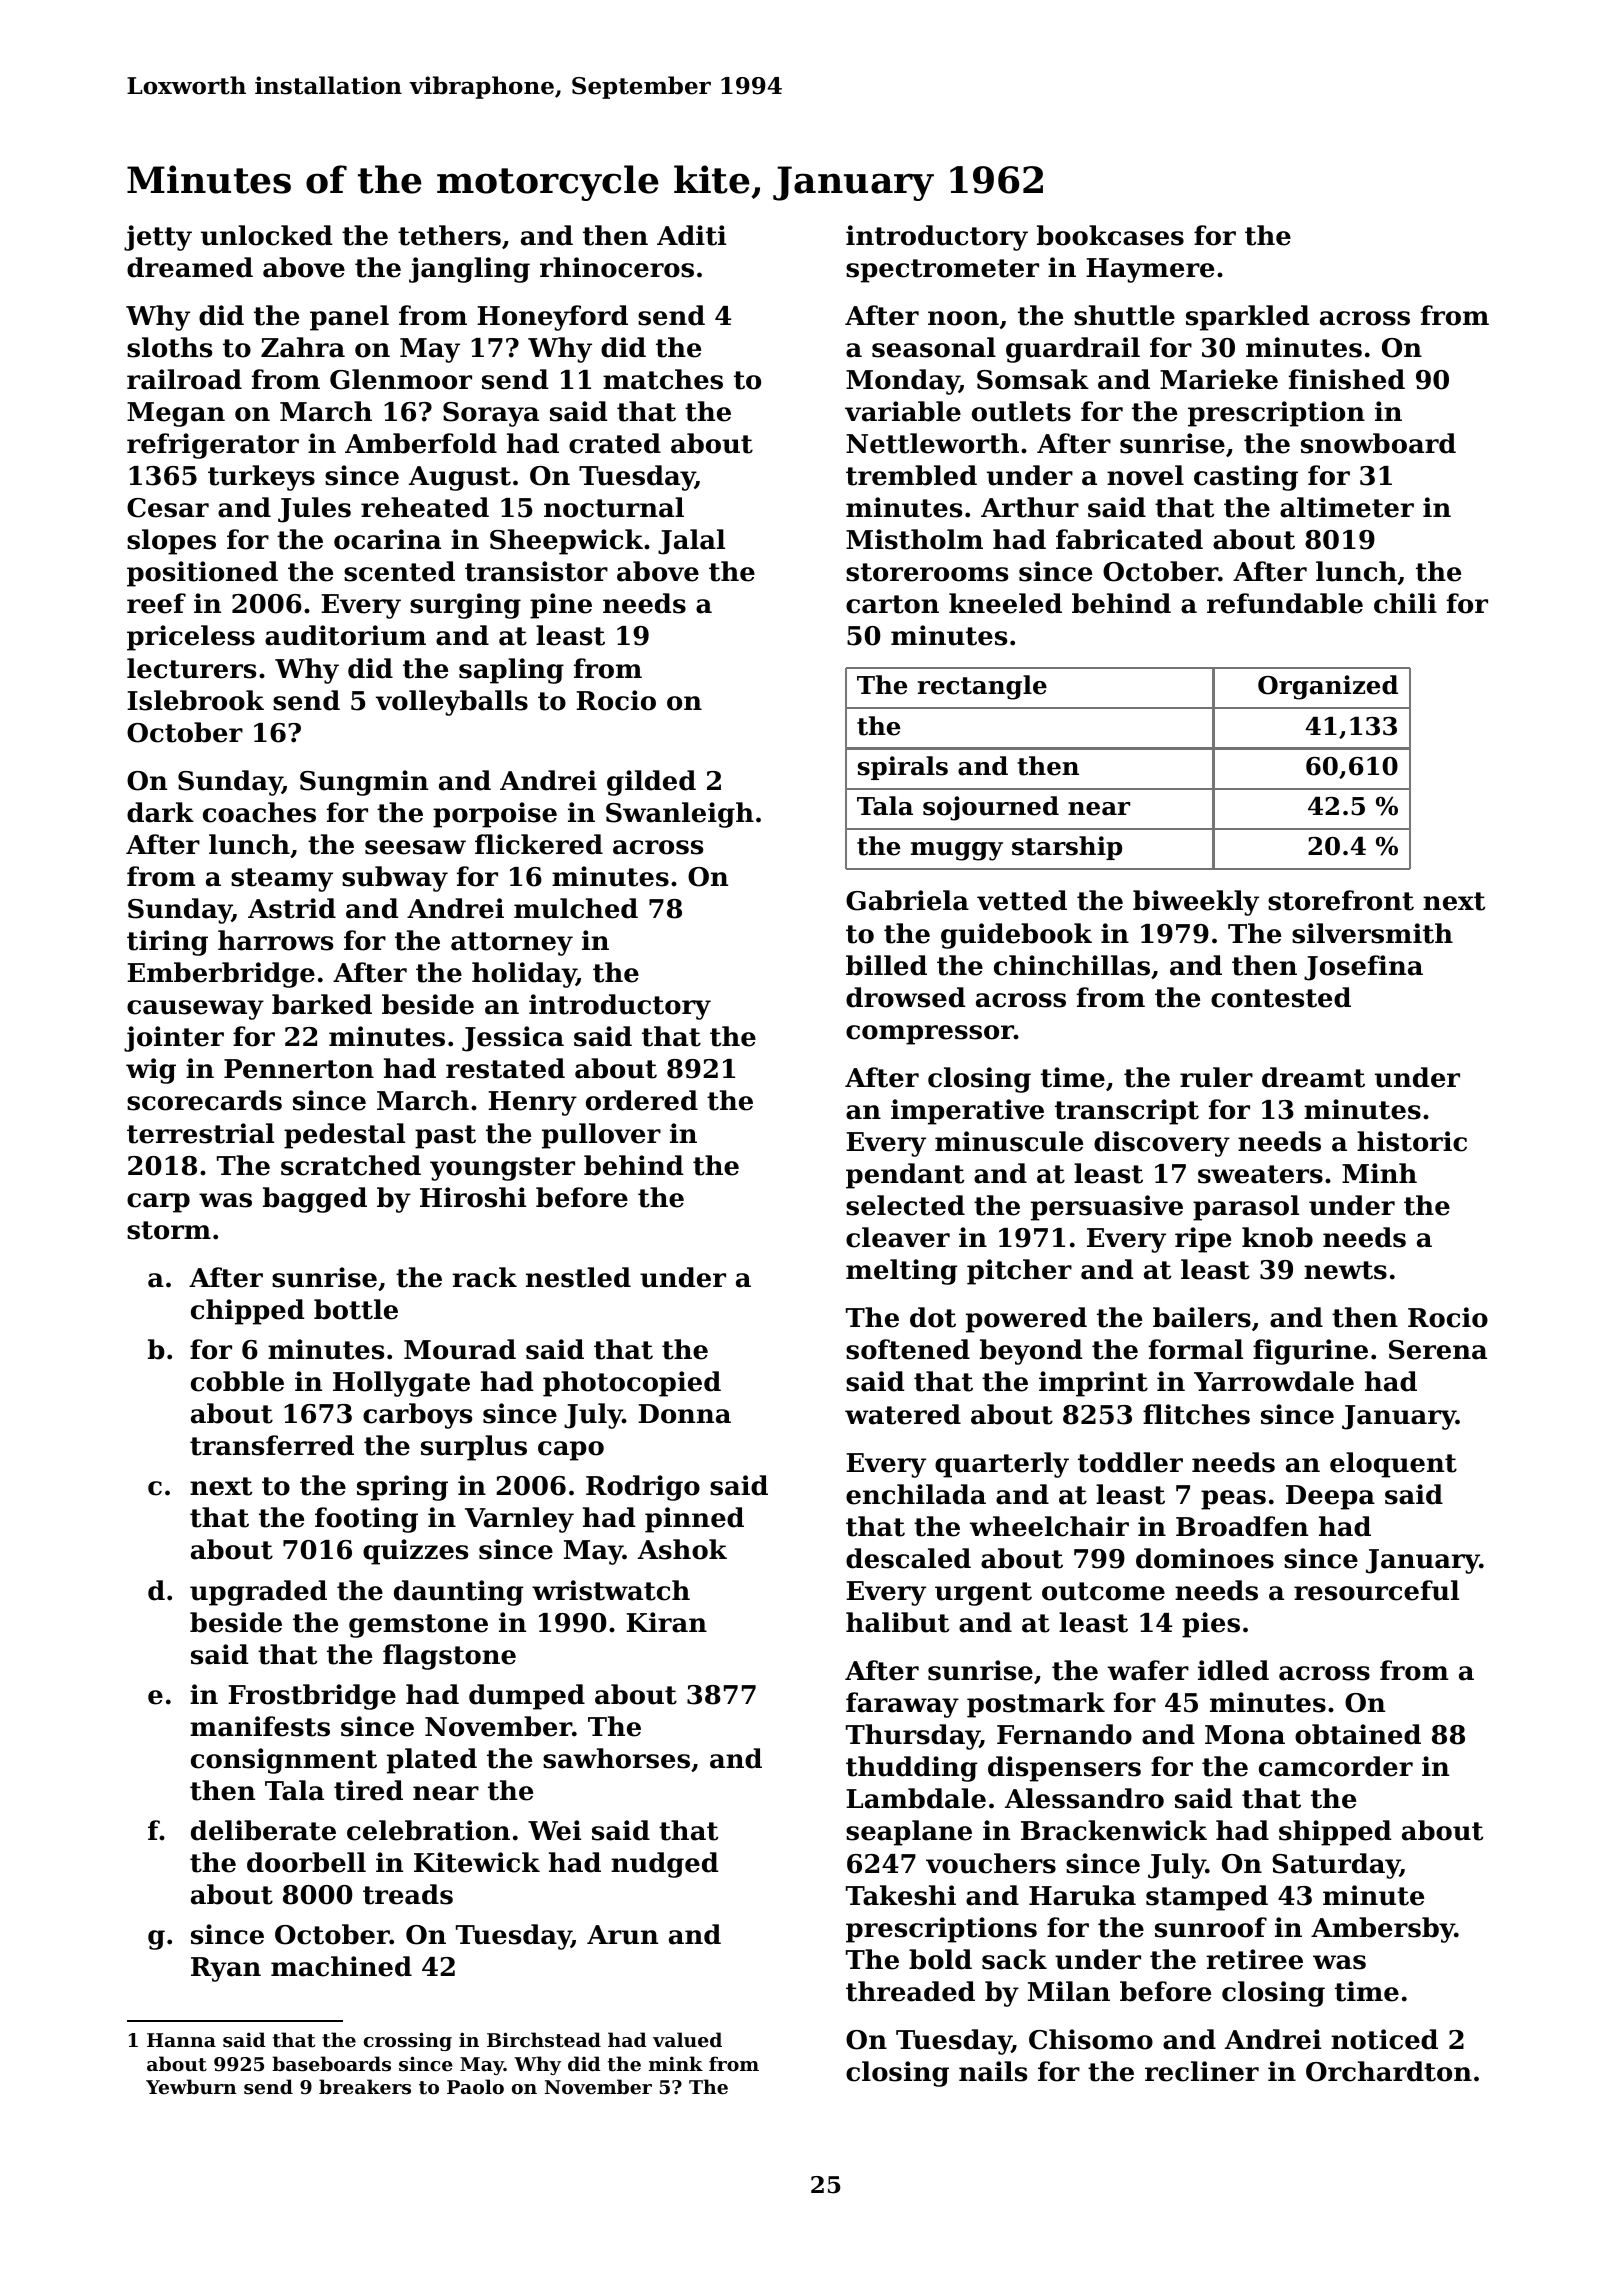 This screenshot has height=2292, width=1620. I want to click on gemstone, so click(418, 1626).
